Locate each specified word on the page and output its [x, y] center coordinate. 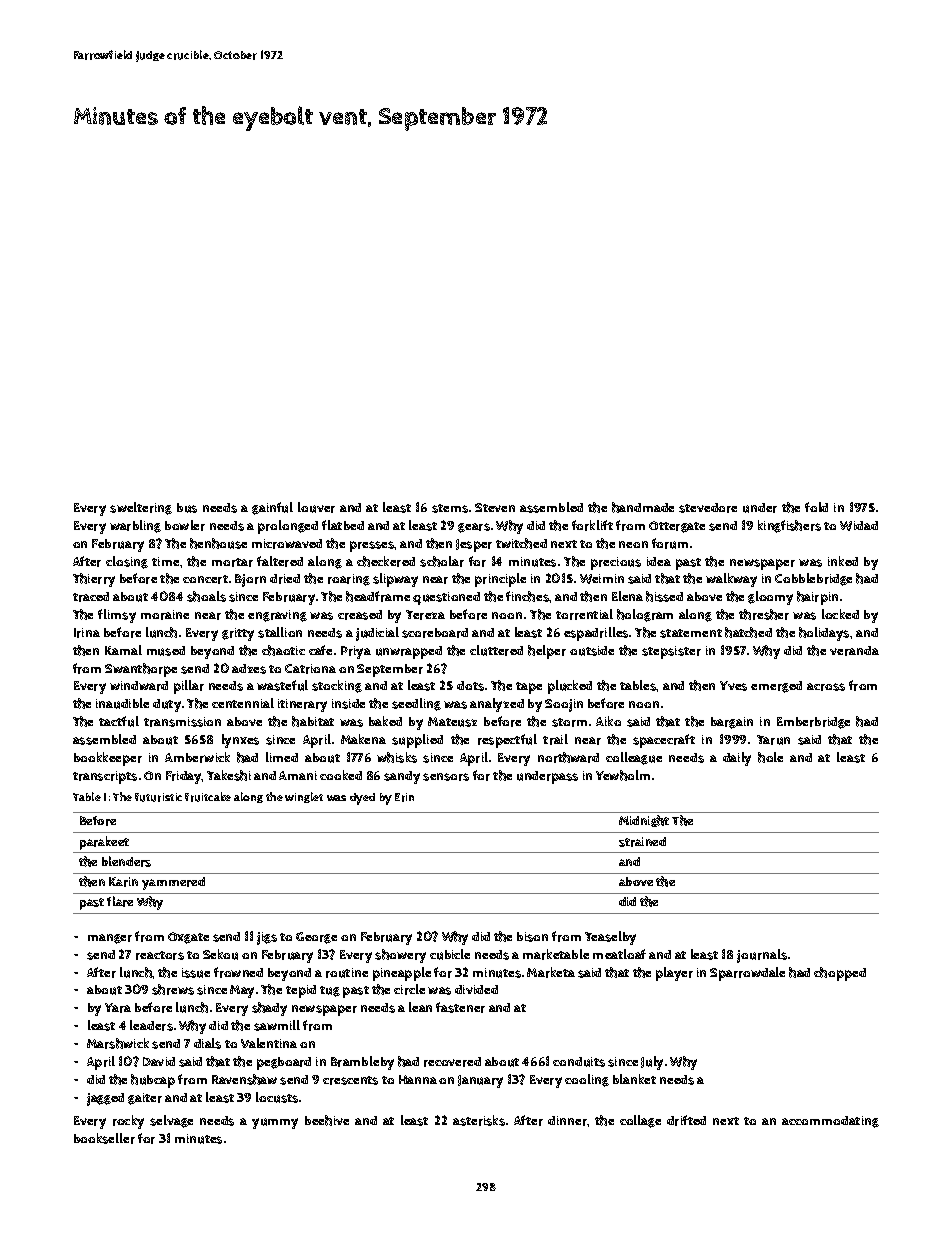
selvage [171, 1121]
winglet [304, 797]
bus [187, 508]
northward [568, 757]
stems [450, 508]
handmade [643, 507]
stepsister [671, 652]
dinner [567, 1121]
